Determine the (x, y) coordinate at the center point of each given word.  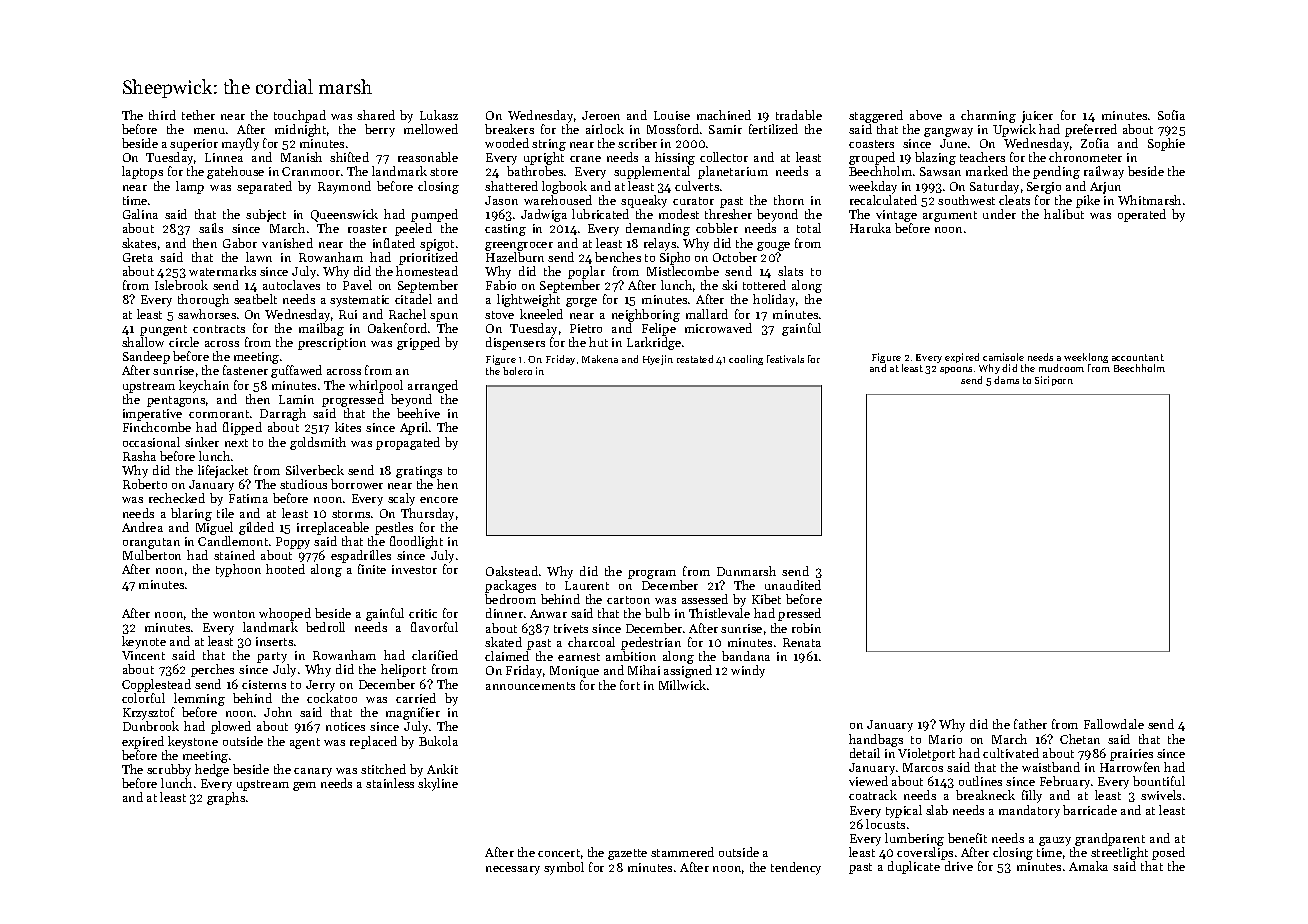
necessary (513, 870)
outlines (980, 781)
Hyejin (658, 360)
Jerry (320, 686)
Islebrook (181, 285)
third (162, 115)
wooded (507, 143)
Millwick (682, 685)
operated (1142, 215)
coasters (871, 144)
